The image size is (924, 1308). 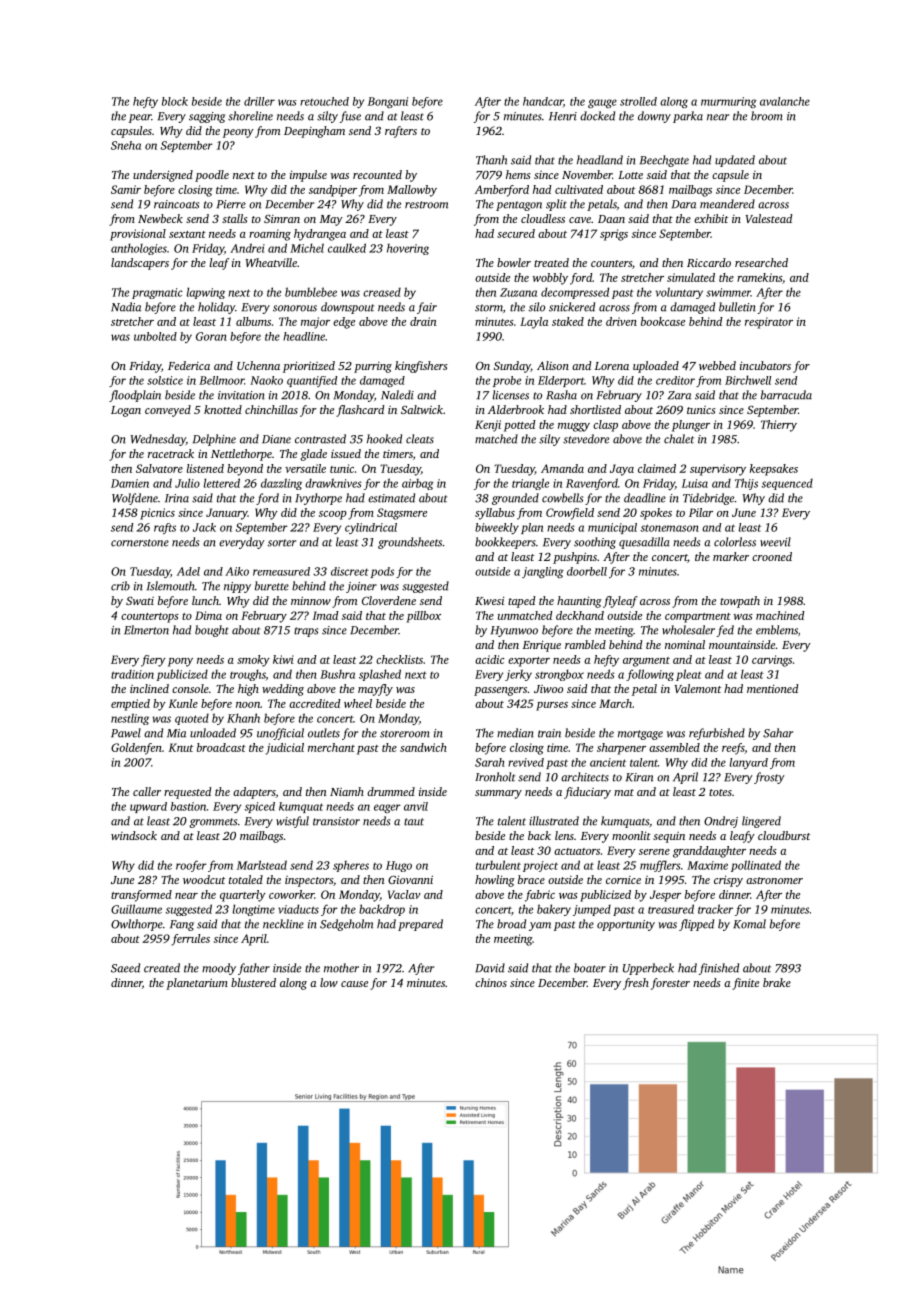 What do you see at coordinates (373, 367) in the image?
I see `purring` at bounding box center [373, 367].
